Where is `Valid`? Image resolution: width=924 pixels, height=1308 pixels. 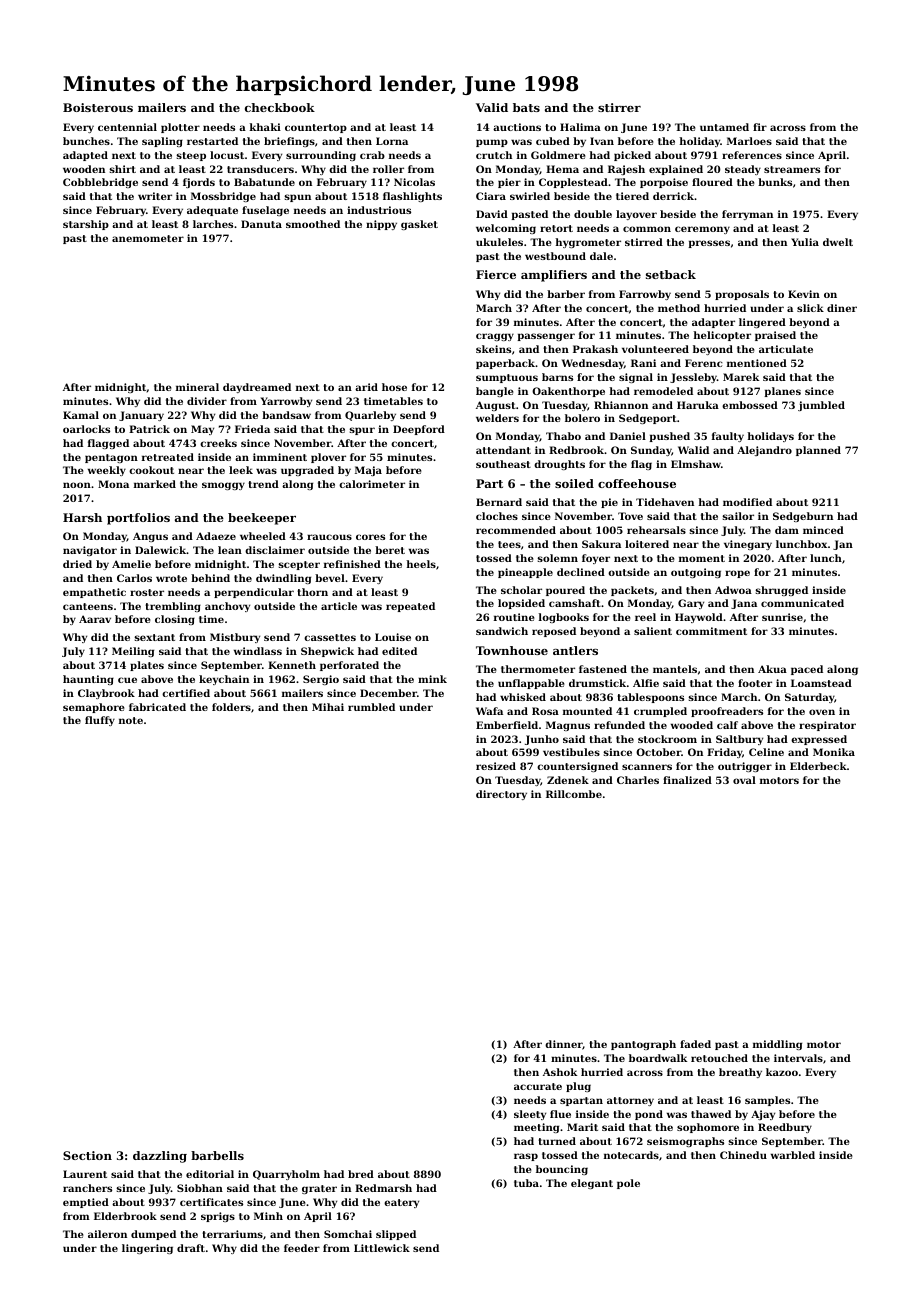
Valid is located at coordinates (492, 107).
